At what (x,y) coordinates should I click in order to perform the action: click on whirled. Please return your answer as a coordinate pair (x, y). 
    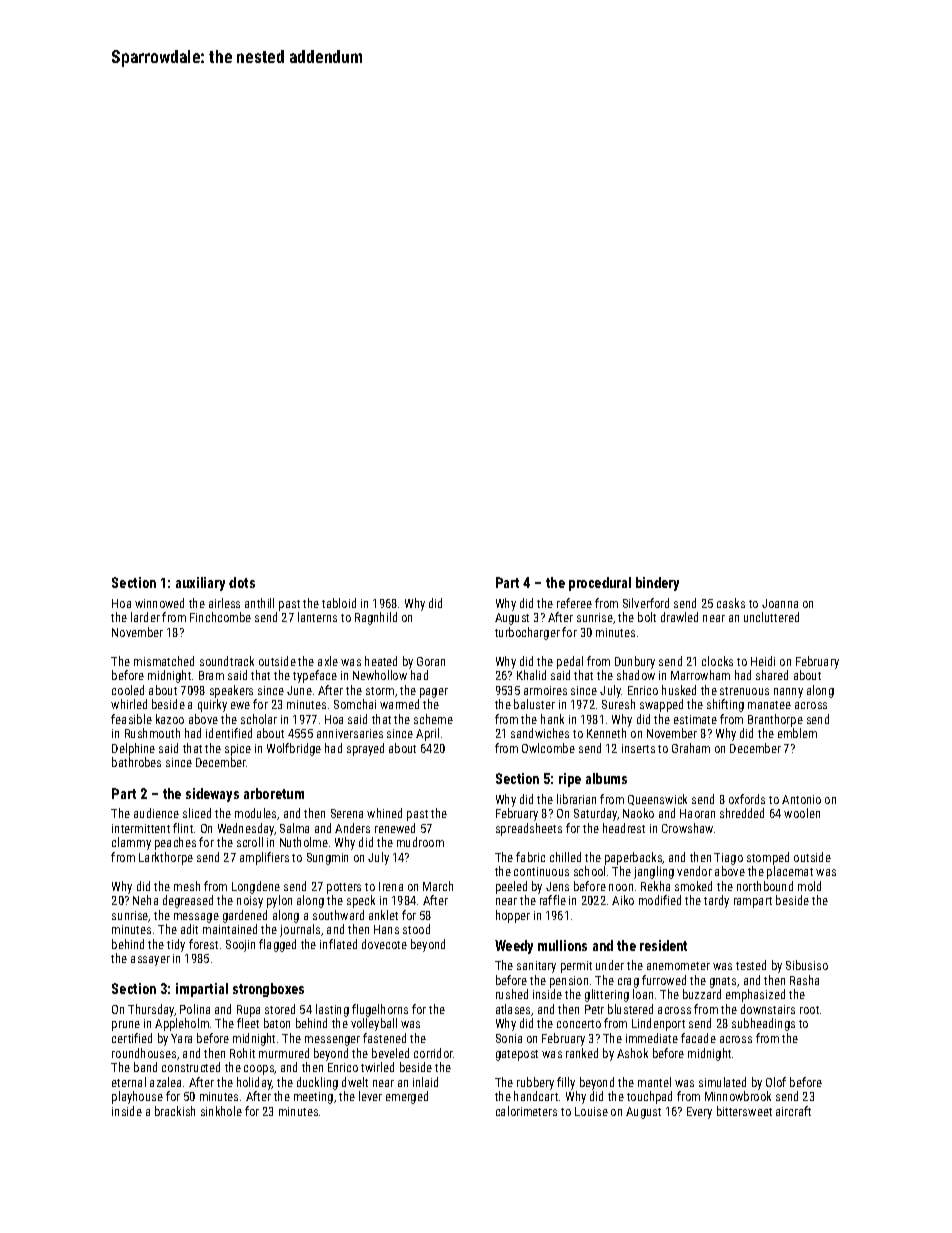
    Looking at the image, I should click on (129, 704).
